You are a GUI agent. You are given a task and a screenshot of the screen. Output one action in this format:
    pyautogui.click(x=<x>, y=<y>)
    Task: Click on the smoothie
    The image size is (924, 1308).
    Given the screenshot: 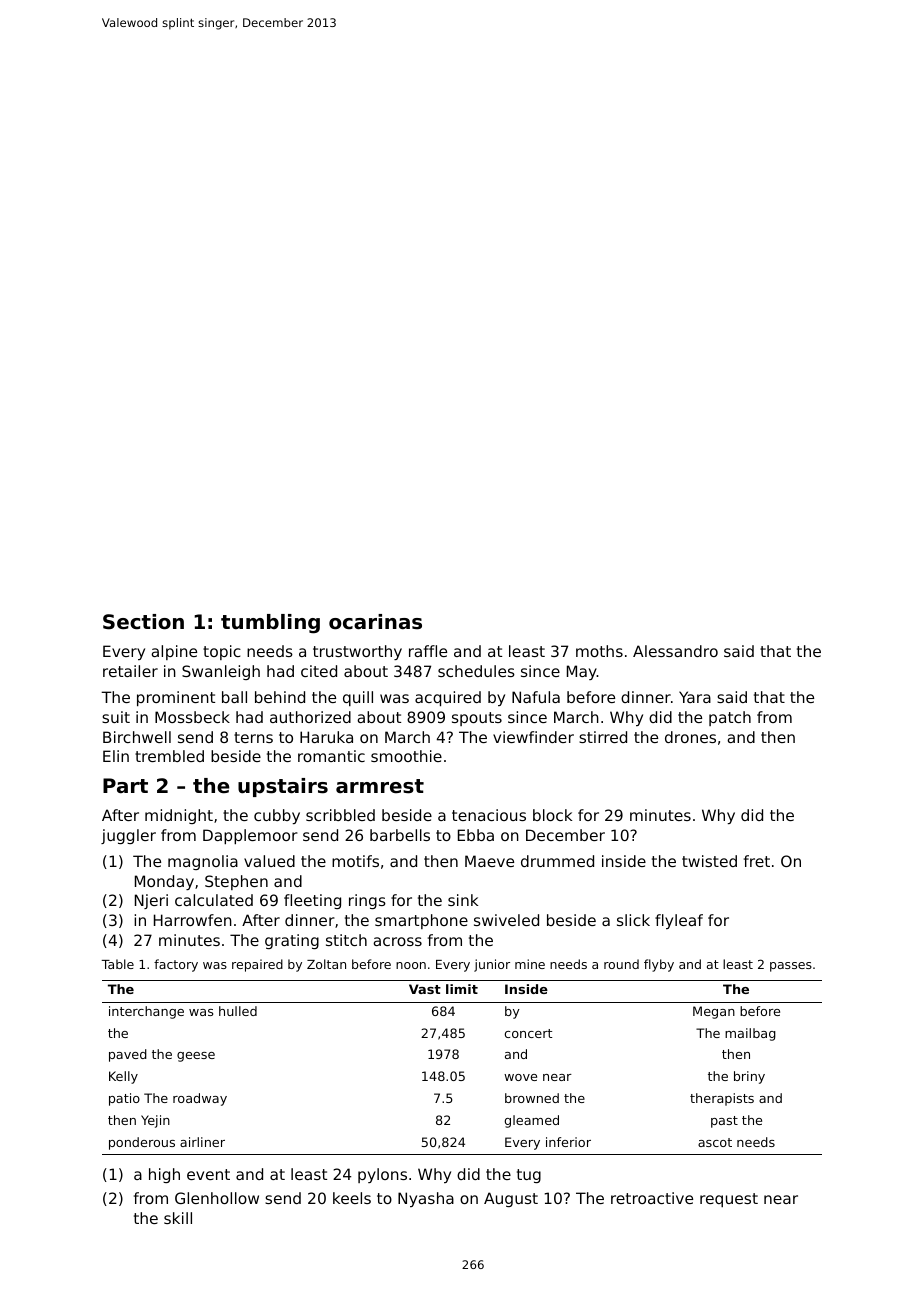 What is the action you would take?
    pyautogui.click(x=406, y=756)
